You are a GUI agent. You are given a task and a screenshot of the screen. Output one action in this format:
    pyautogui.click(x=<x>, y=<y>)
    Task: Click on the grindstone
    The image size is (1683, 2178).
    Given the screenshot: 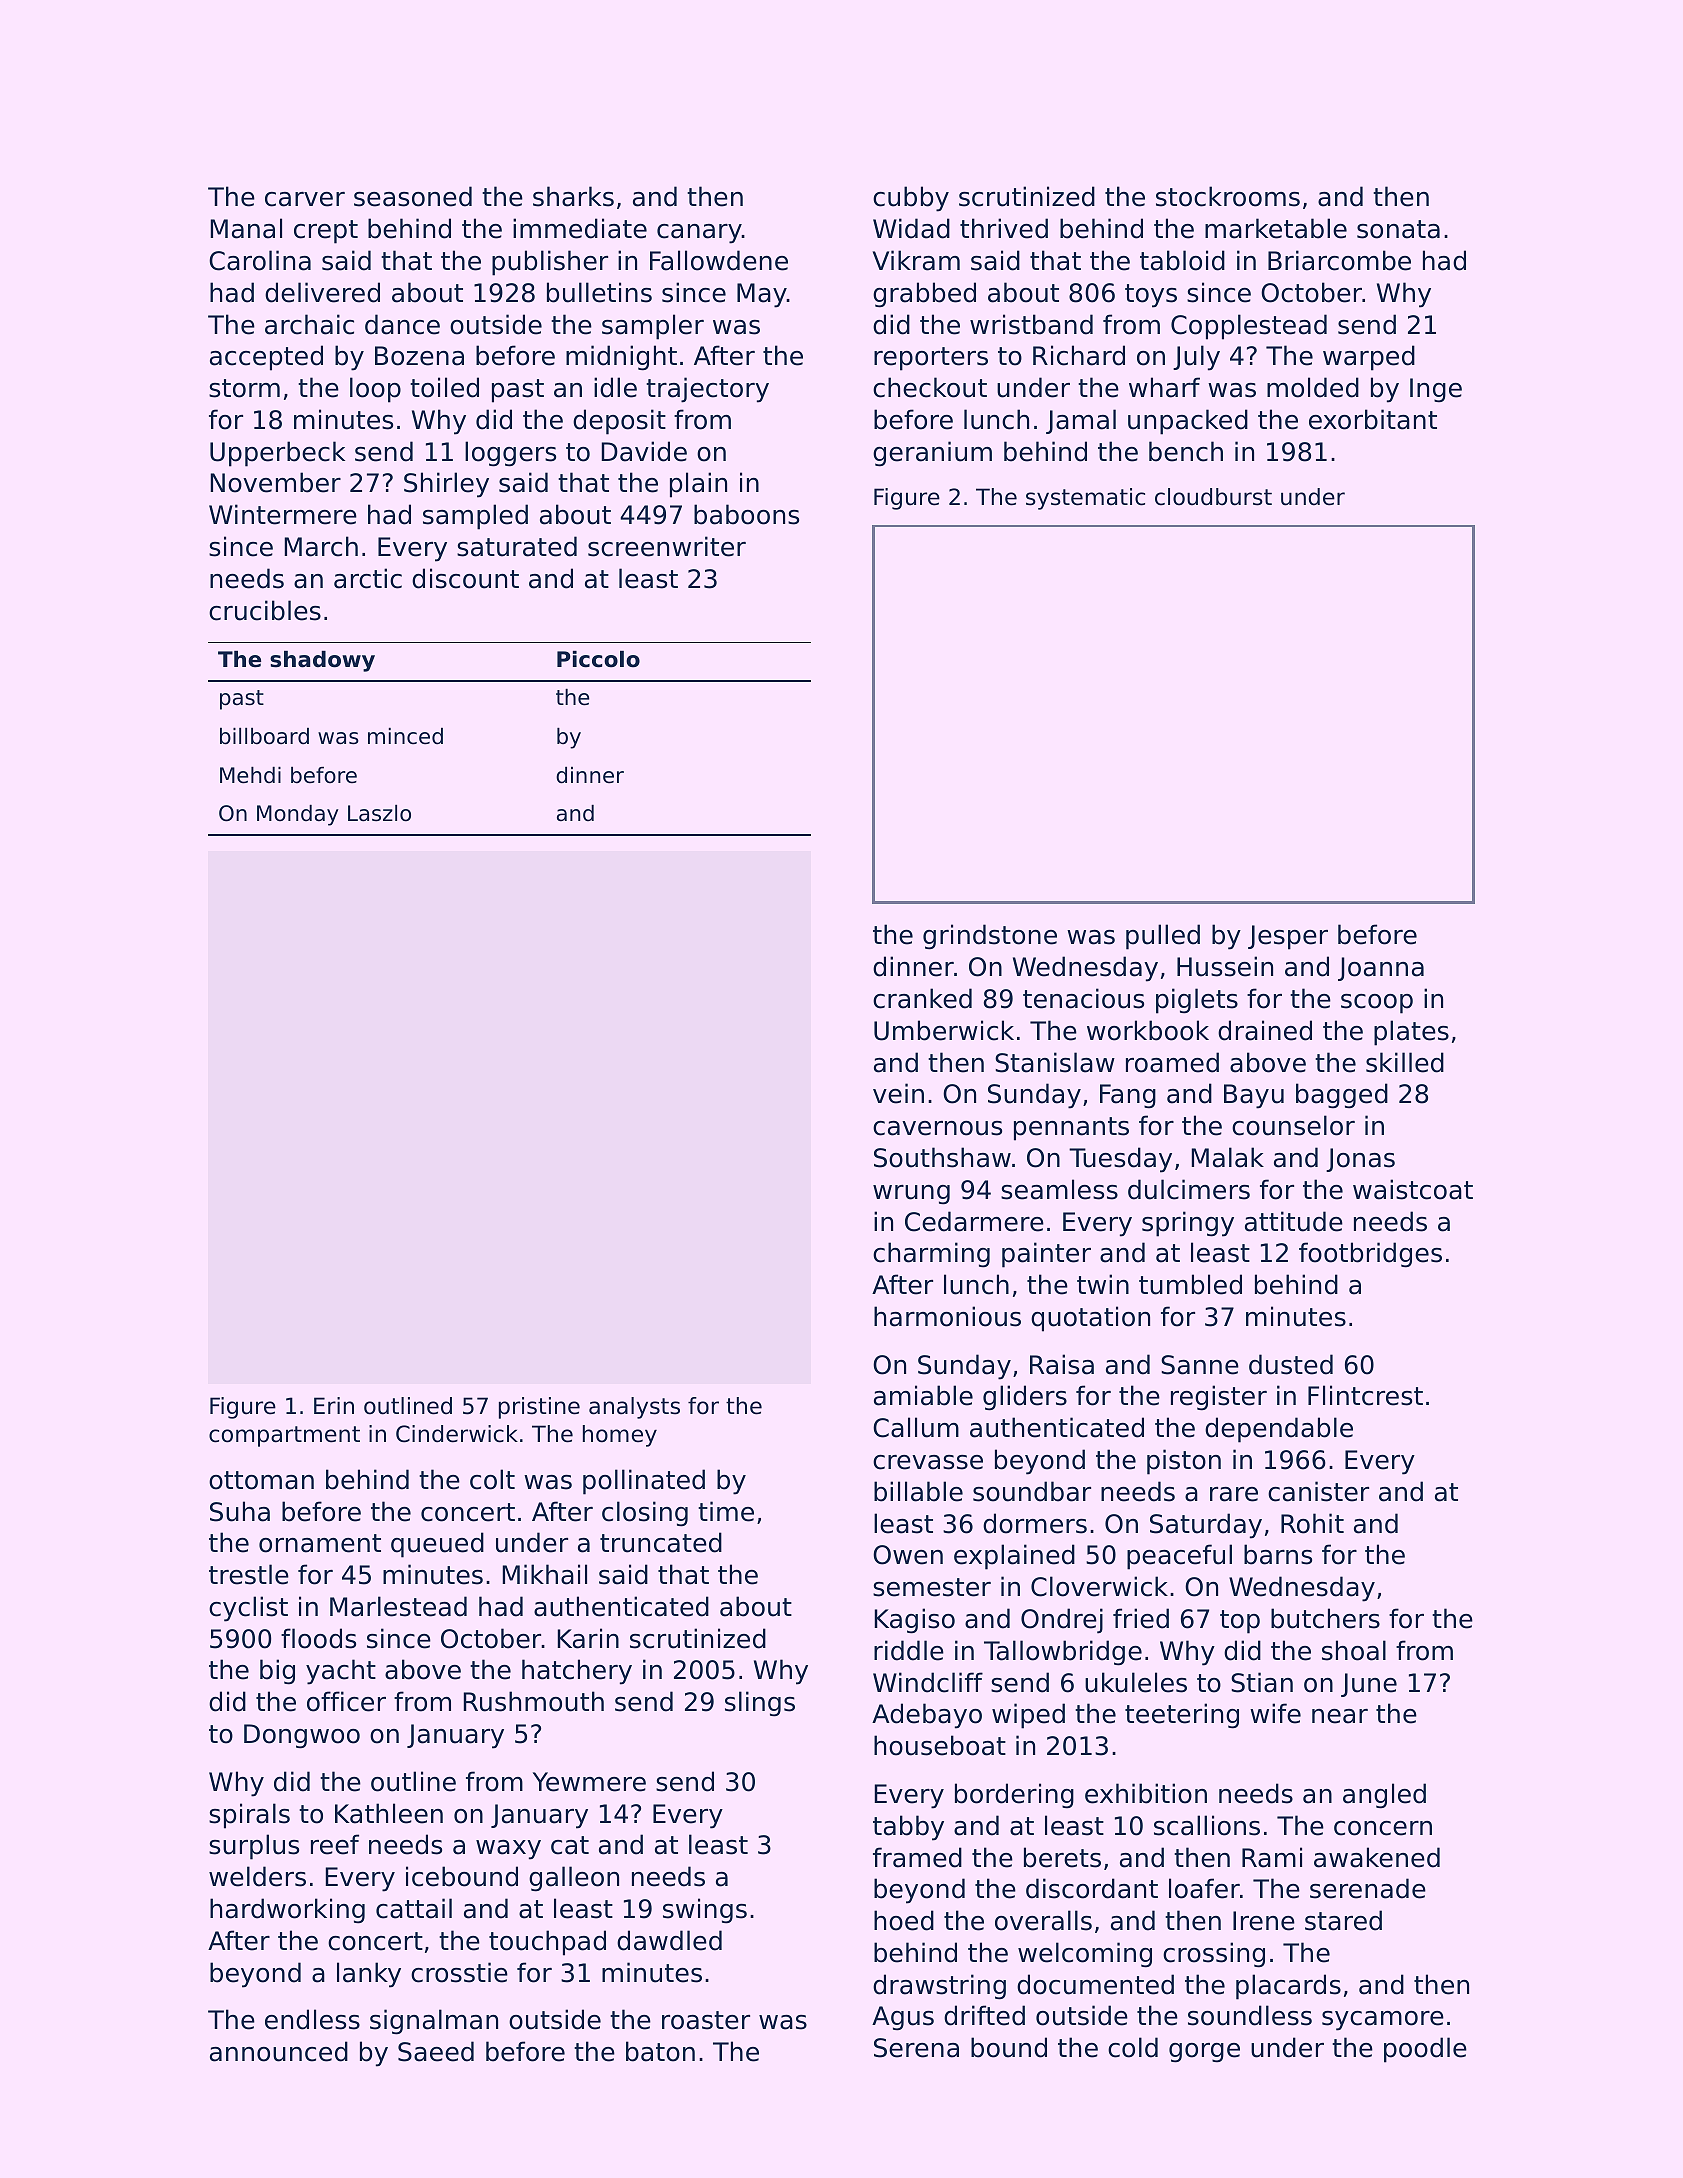 What is the action you would take?
    pyautogui.click(x=990, y=937)
